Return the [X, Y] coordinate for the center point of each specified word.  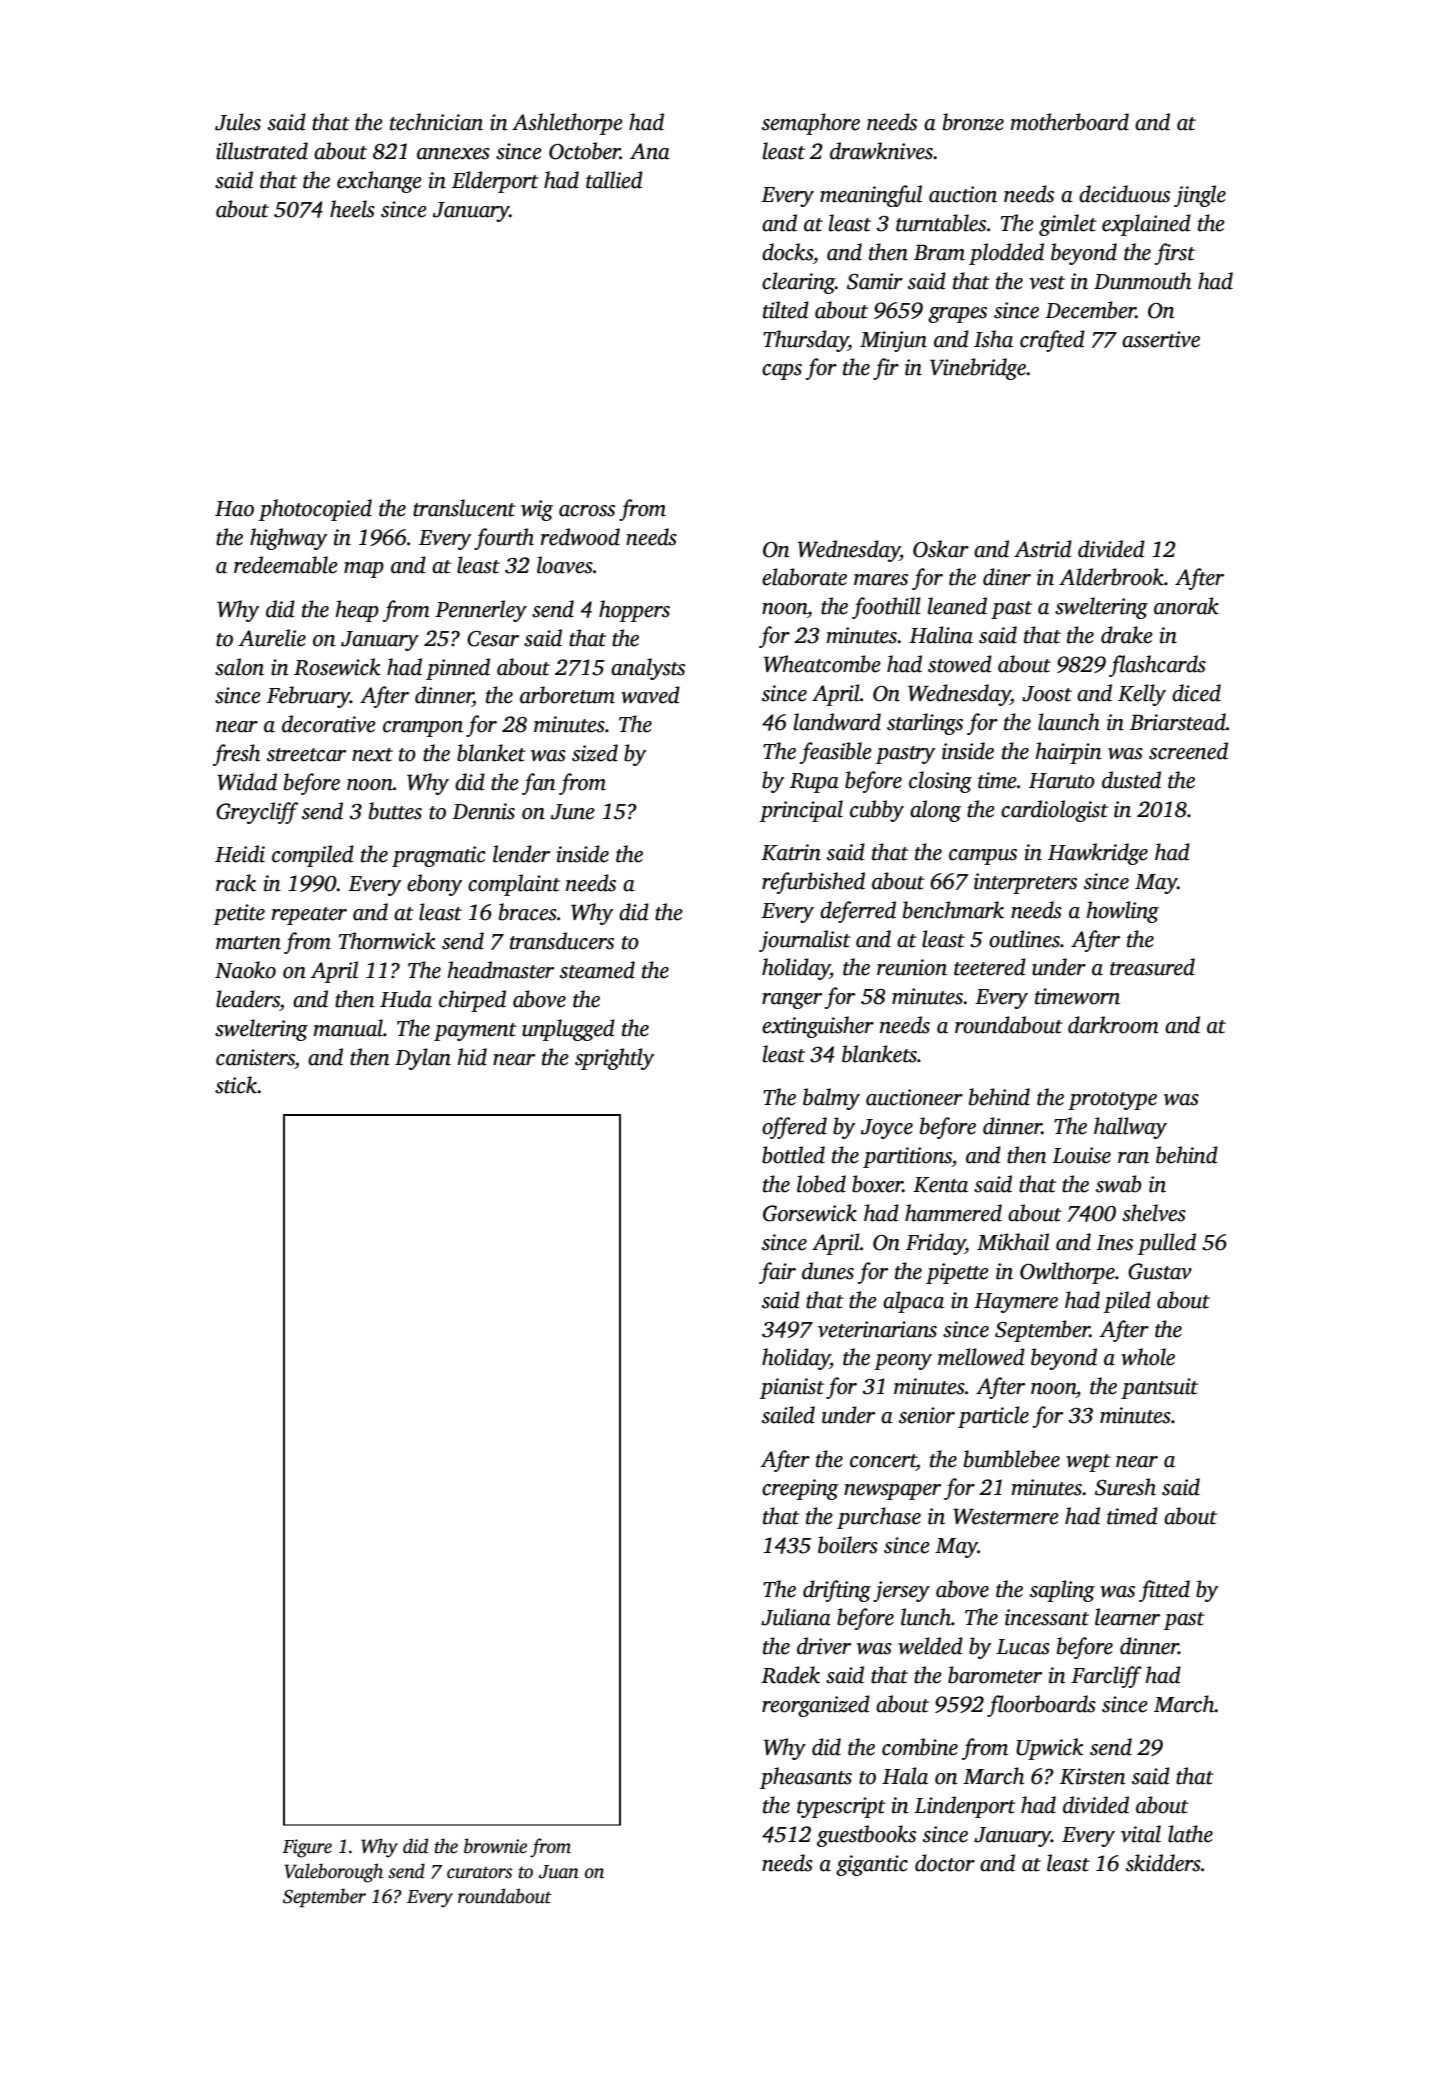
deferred [858, 912]
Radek [790, 1675]
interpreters [1025, 883]
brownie [495, 1846]
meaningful [871, 196]
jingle [1200, 196]
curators [479, 1872]
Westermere [1006, 1516]
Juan [559, 1872]
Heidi [240, 854]
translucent [464, 508]
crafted [1052, 341]
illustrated [262, 151]
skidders [1163, 1863]
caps [782, 372]
